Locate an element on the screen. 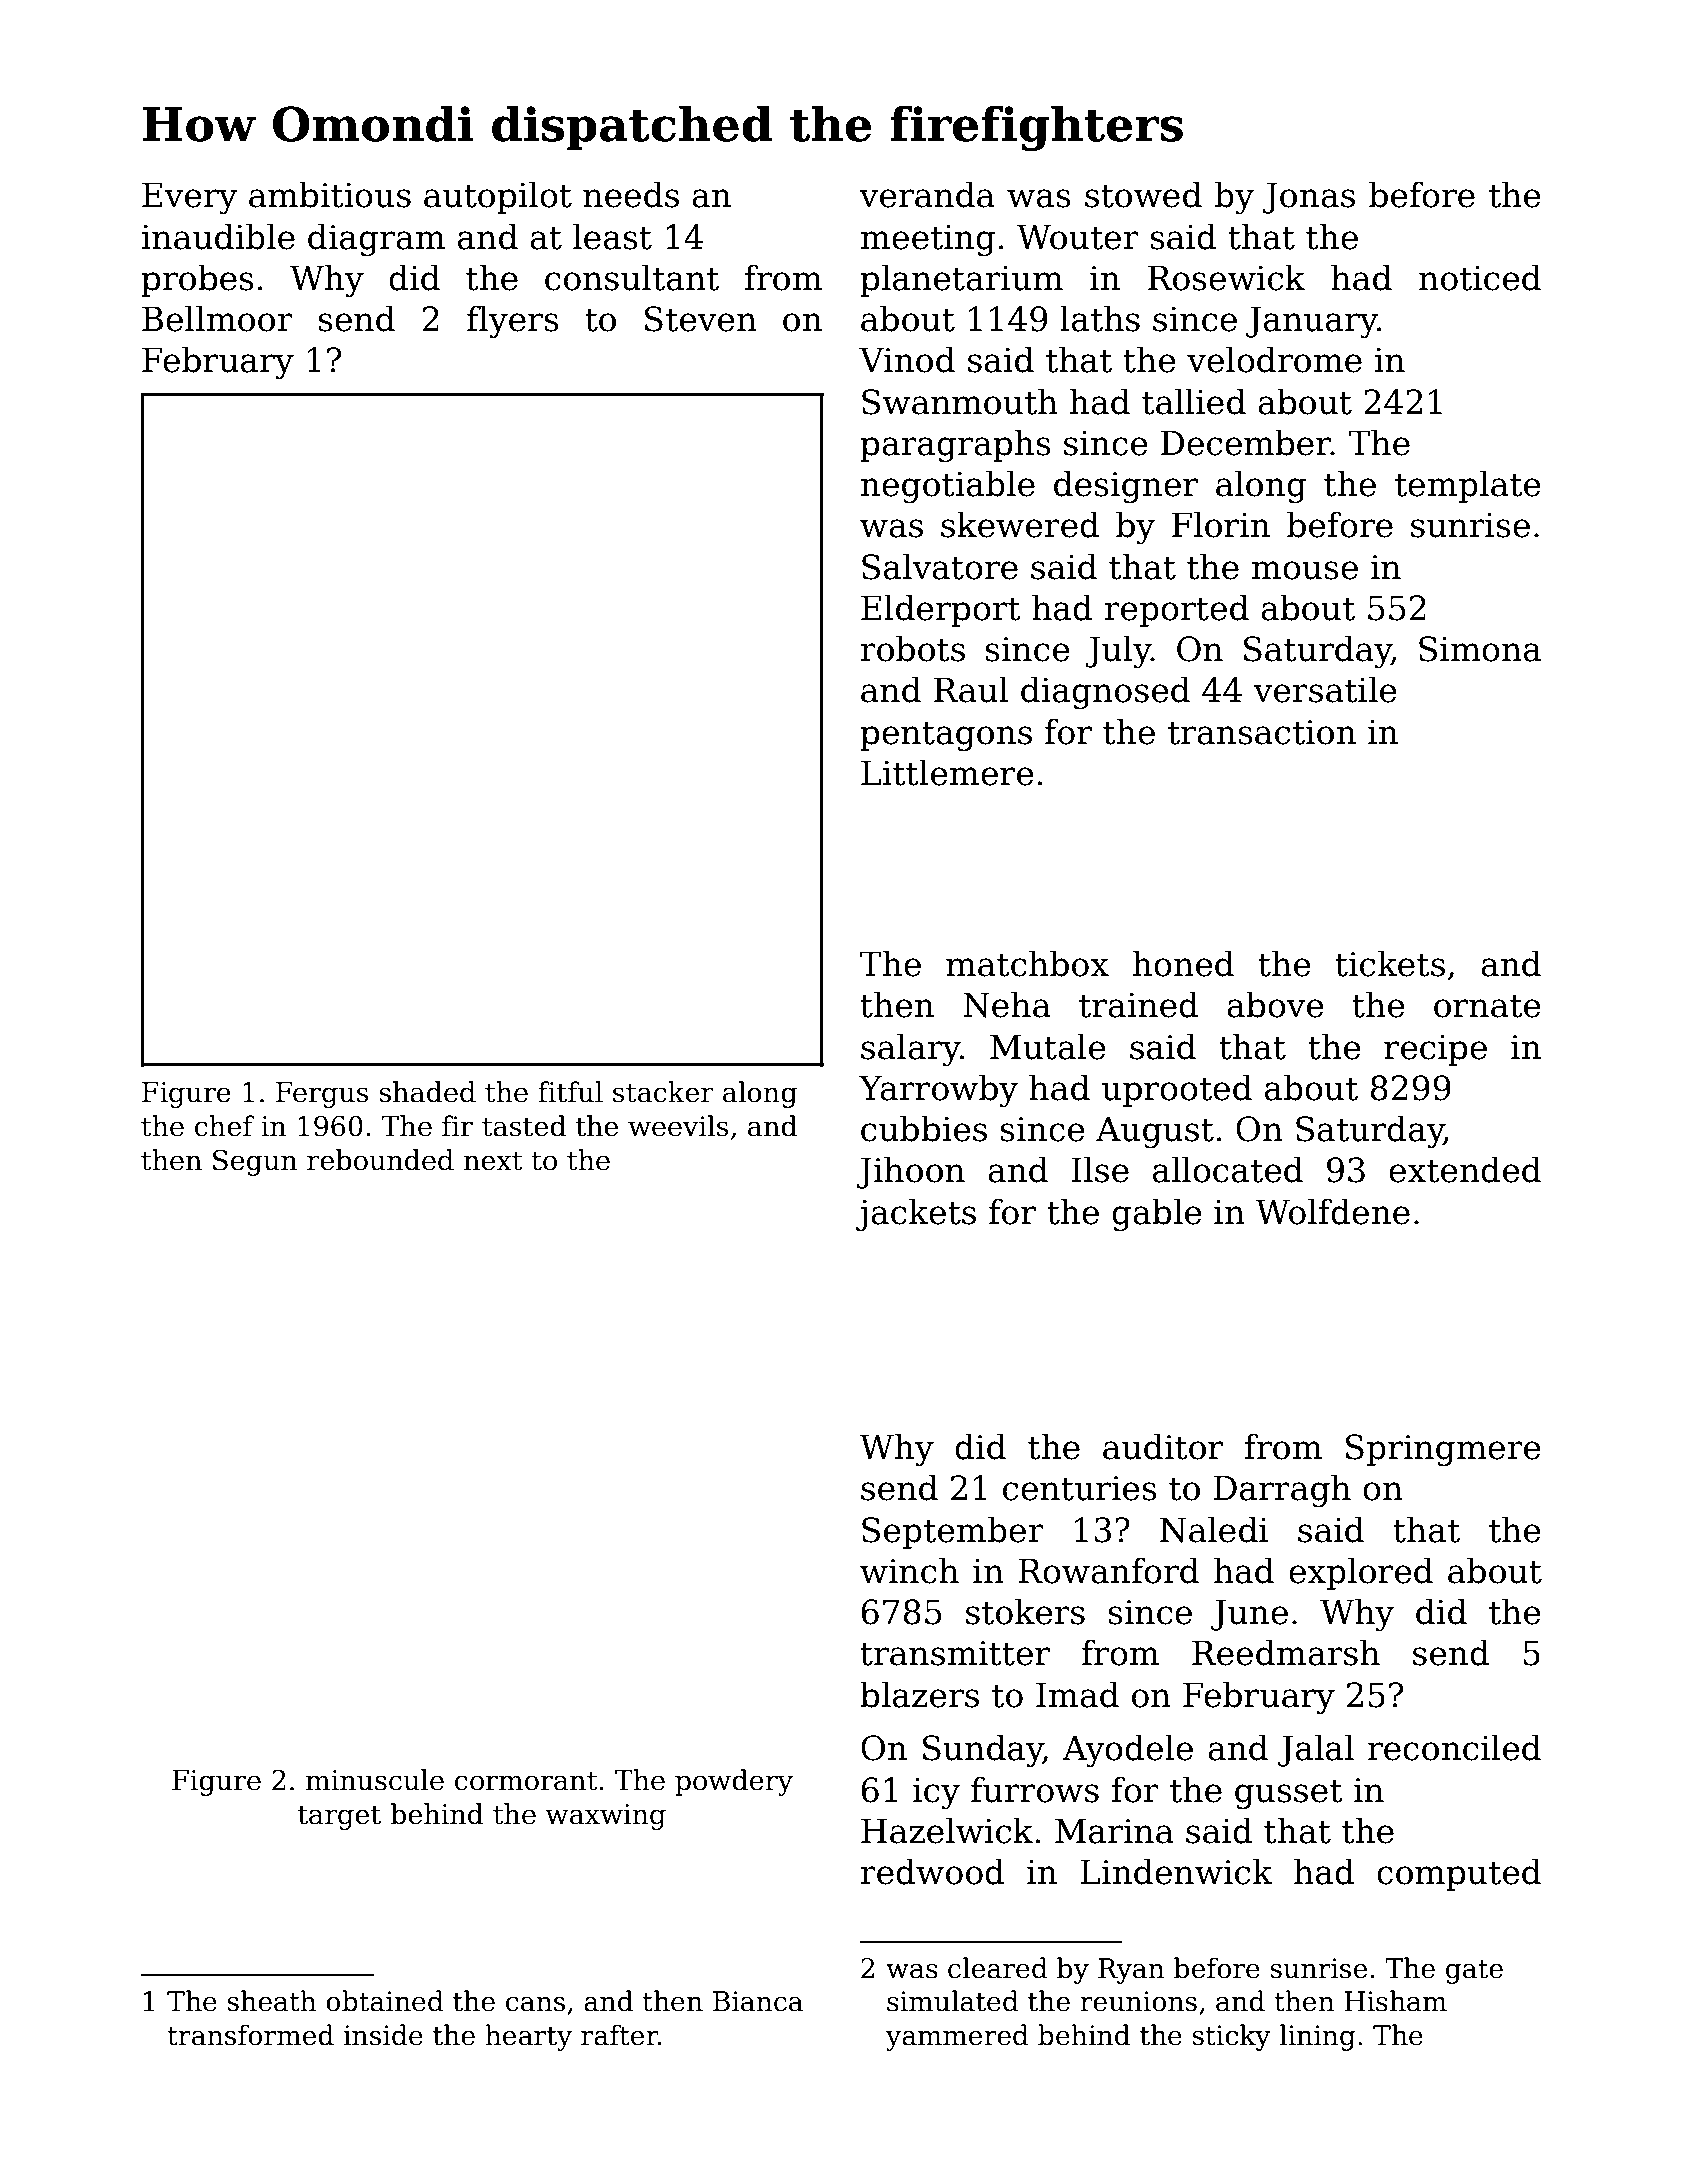  robots is located at coordinates (913, 648).
